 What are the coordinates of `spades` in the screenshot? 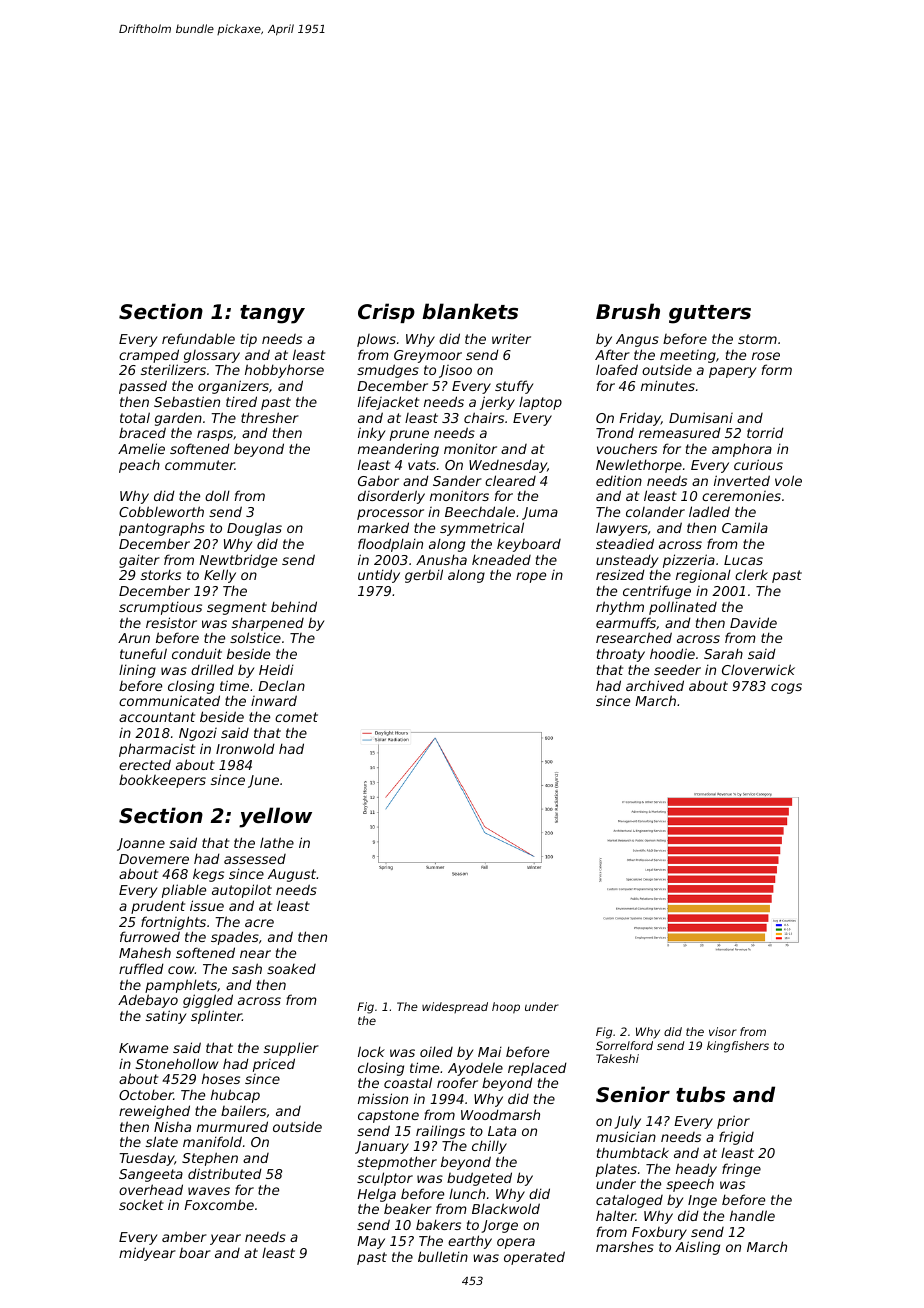 It's located at (235, 938).
